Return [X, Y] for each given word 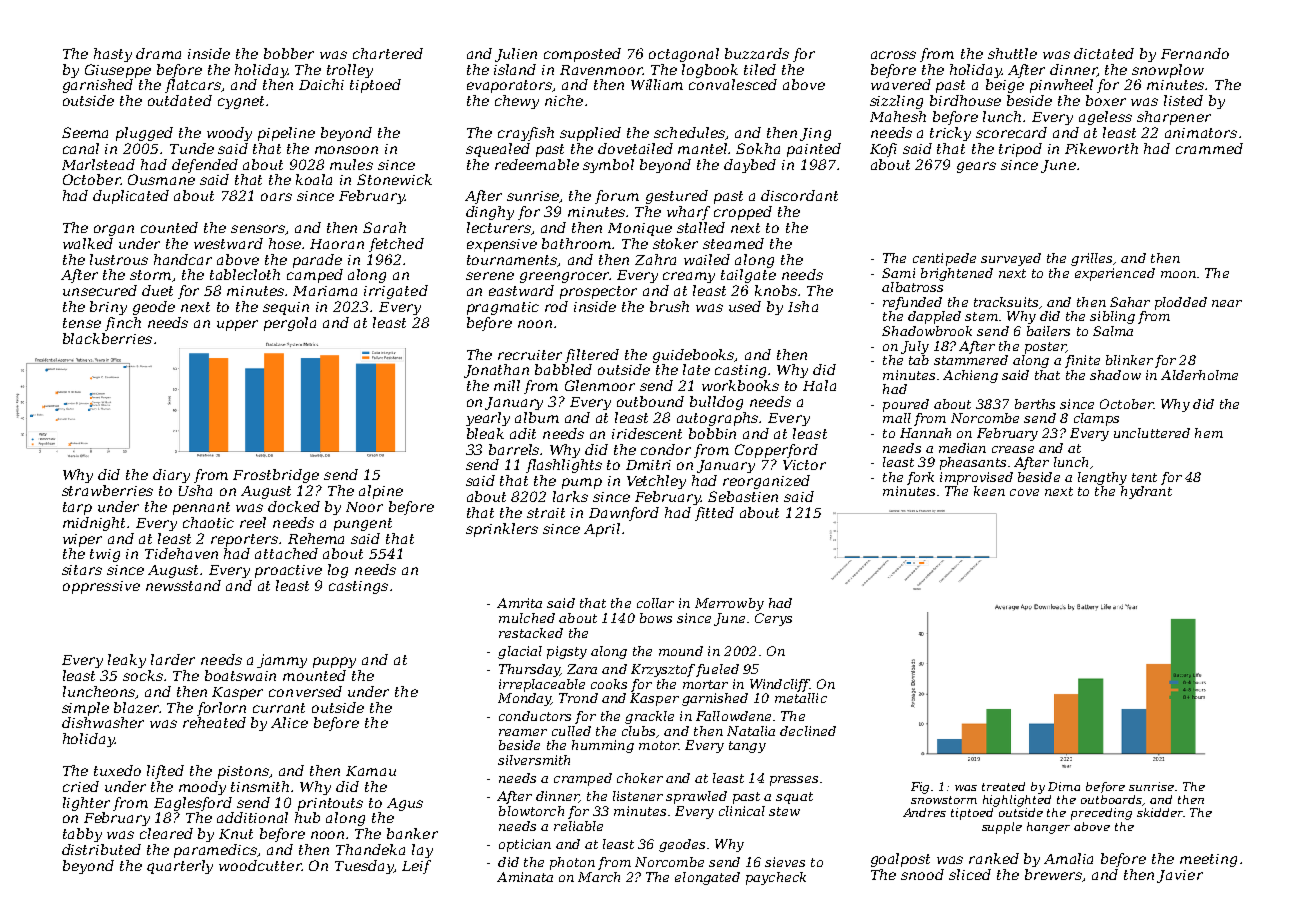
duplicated [131, 197]
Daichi [321, 84]
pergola [290, 324]
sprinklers [502, 530]
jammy [282, 661]
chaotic [208, 522]
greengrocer [564, 277]
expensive [502, 245]
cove [1024, 492]
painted [814, 150]
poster [1045, 348]
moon [1178, 274]
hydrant [1146, 492]
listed [1183, 100]
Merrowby [729, 604]
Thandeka [370, 849]
